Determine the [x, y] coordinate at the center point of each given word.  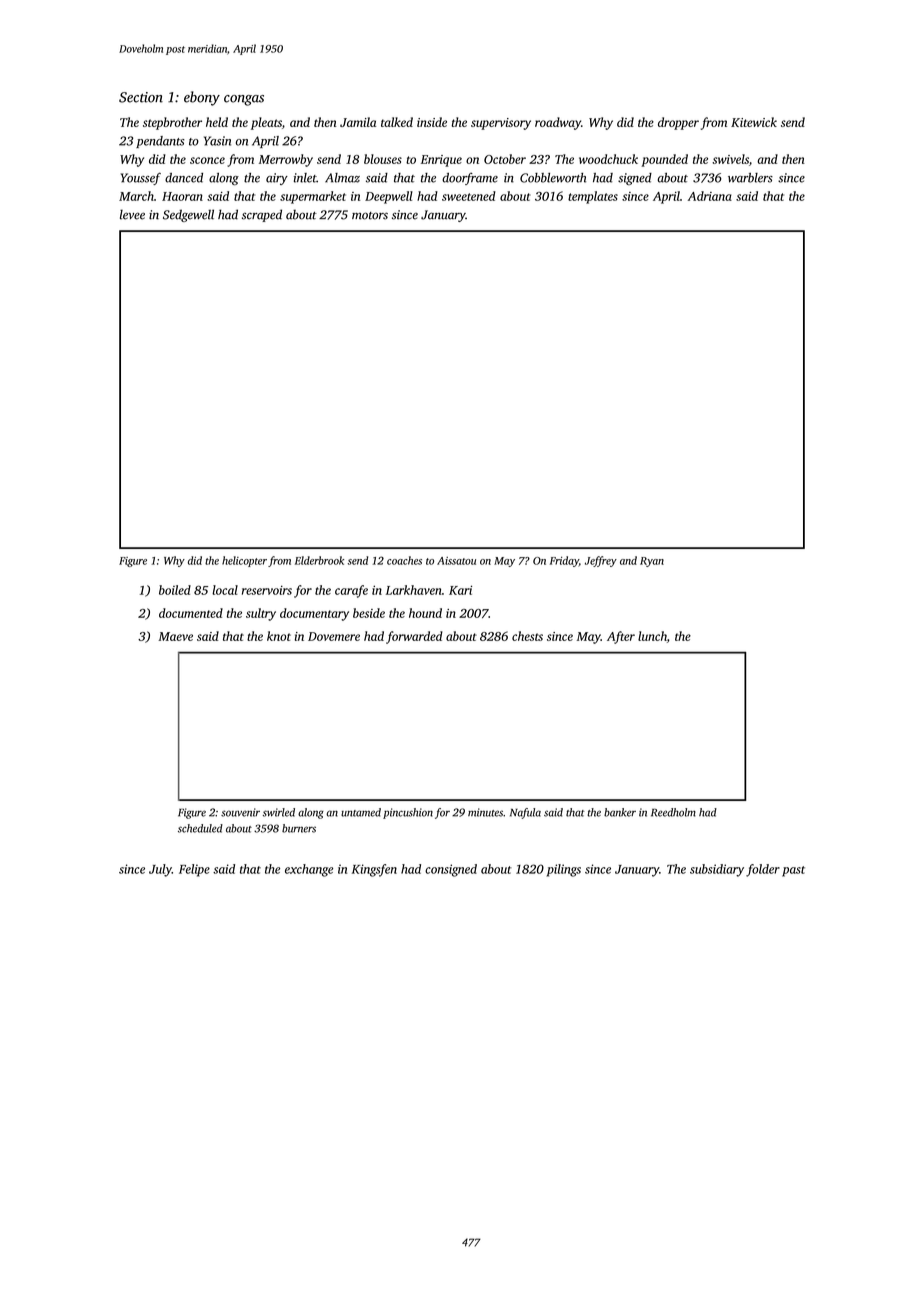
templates [593, 197]
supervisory [501, 124]
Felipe [194, 870]
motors [370, 216]
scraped [262, 215]
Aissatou [456, 561]
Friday [564, 561]
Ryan [652, 562]
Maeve [175, 636]
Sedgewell [188, 215]
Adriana [710, 196]
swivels [730, 159]
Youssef [140, 178]
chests [527, 636]
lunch [652, 636]
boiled [175, 590]
